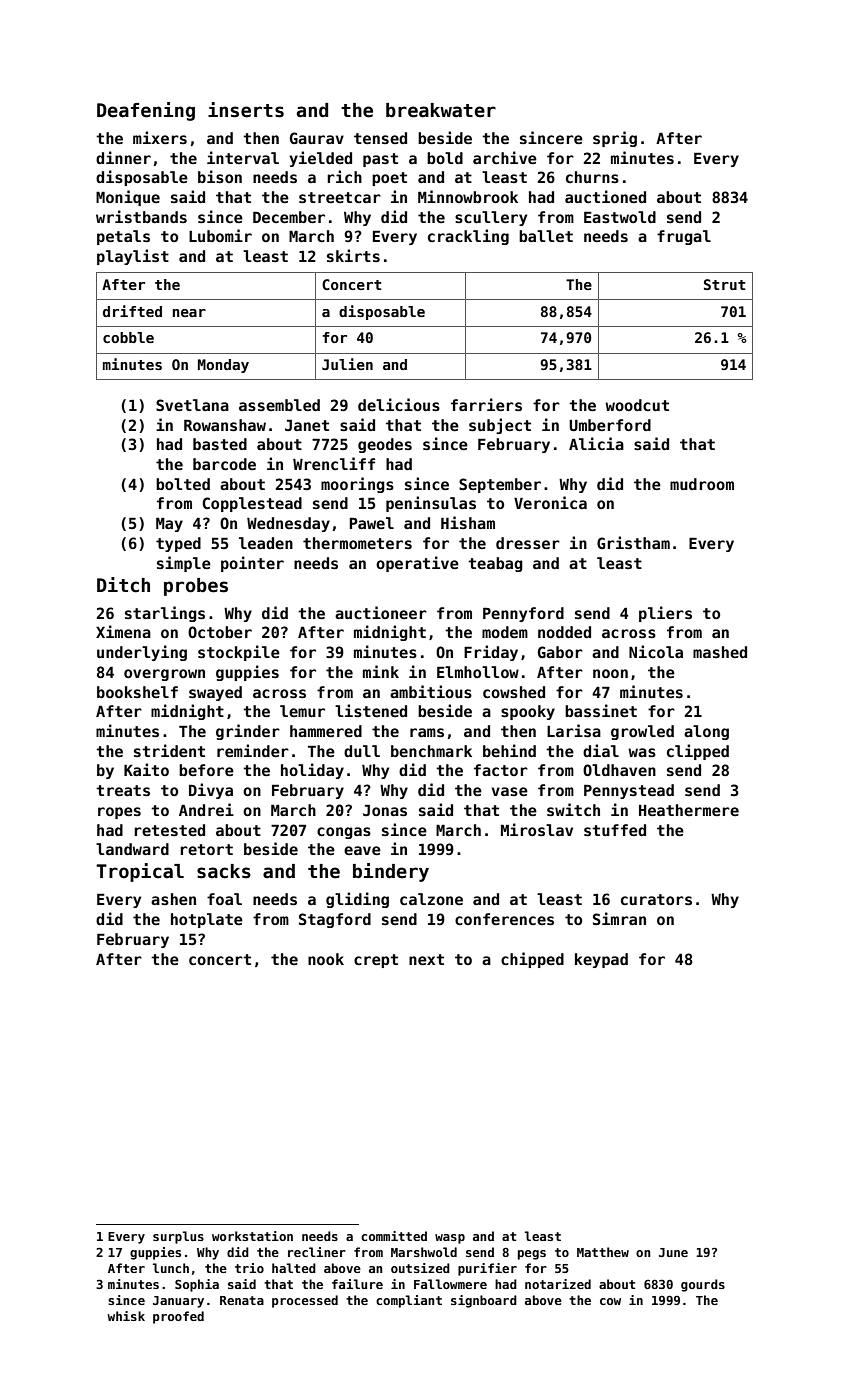 This image has height=1400, width=849. What do you see at coordinates (289, 217) in the image?
I see `December` at bounding box center [289, 217].
